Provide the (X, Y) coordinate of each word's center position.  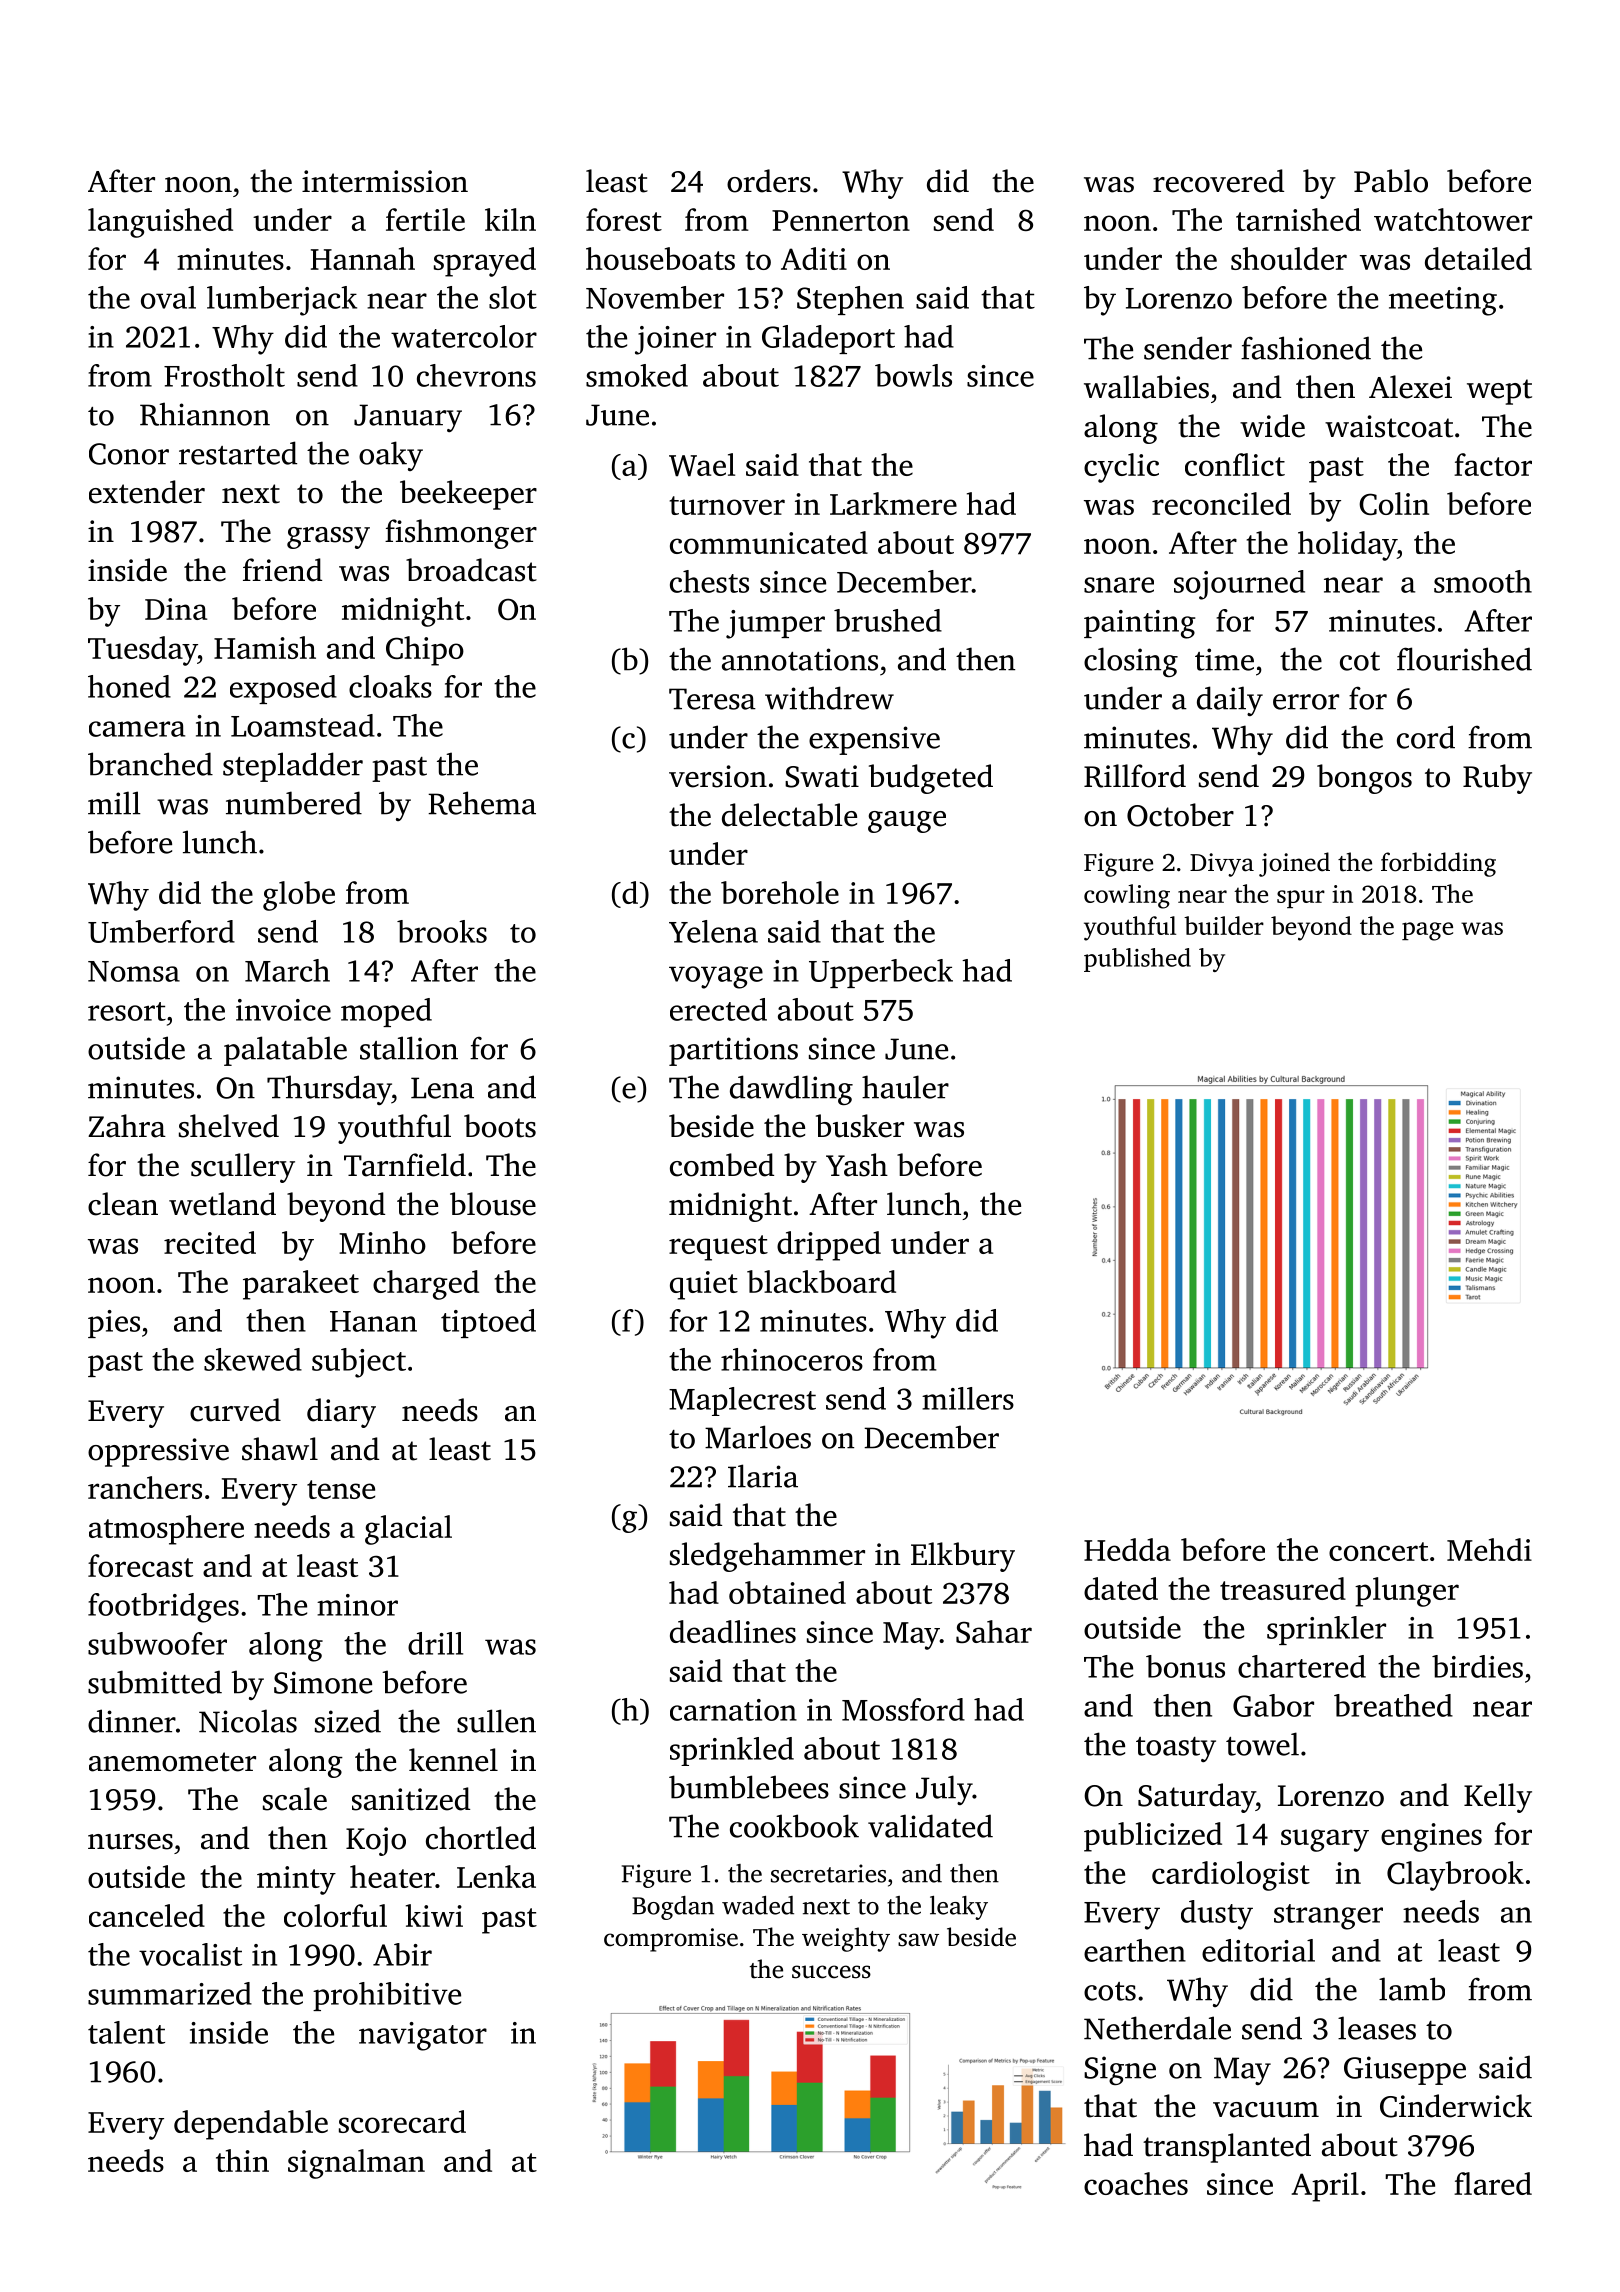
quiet (704, 1285)
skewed (253, 1359)
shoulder (1289, 258)
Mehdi (1489, 1549)
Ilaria (763, 1476)
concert (1378, 1551)
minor (357, 1605)
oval (168, 297)
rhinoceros (792, 1359)
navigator (423, 2036)
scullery (243, 1168)
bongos (1364, 779)
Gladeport (828, 339)
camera (137, 729)
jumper (775, 624)
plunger (1407, 1592)
